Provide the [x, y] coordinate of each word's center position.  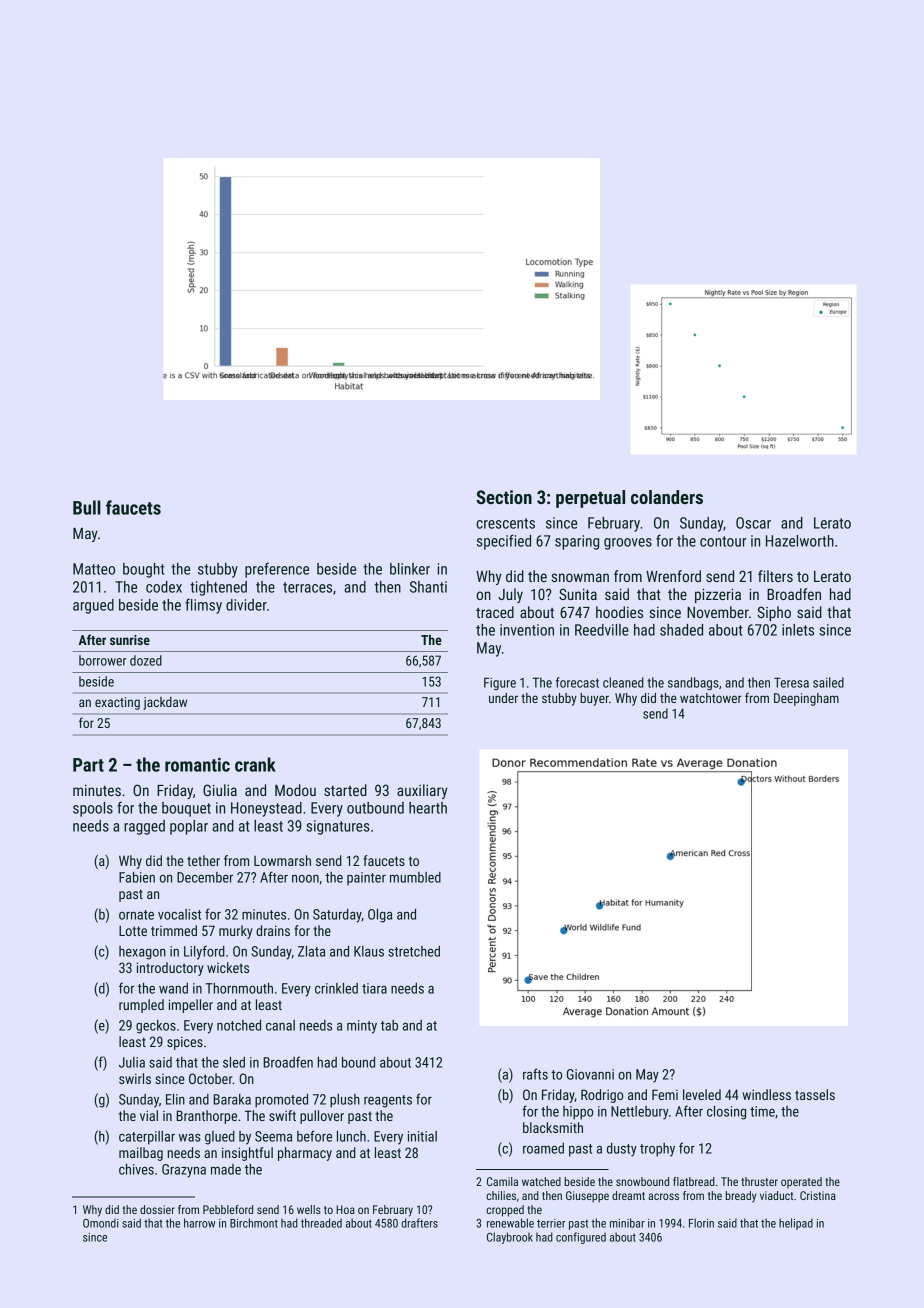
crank [255, 764]
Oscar [753, 523]
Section [504, 497]
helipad [796, 1224]
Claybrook [510, 1238]
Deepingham [806, 699]
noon [305, 879]
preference [277, 570]
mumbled [415, 877]
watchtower [711, 698]
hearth [428, 808]
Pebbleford [228, 1209]
